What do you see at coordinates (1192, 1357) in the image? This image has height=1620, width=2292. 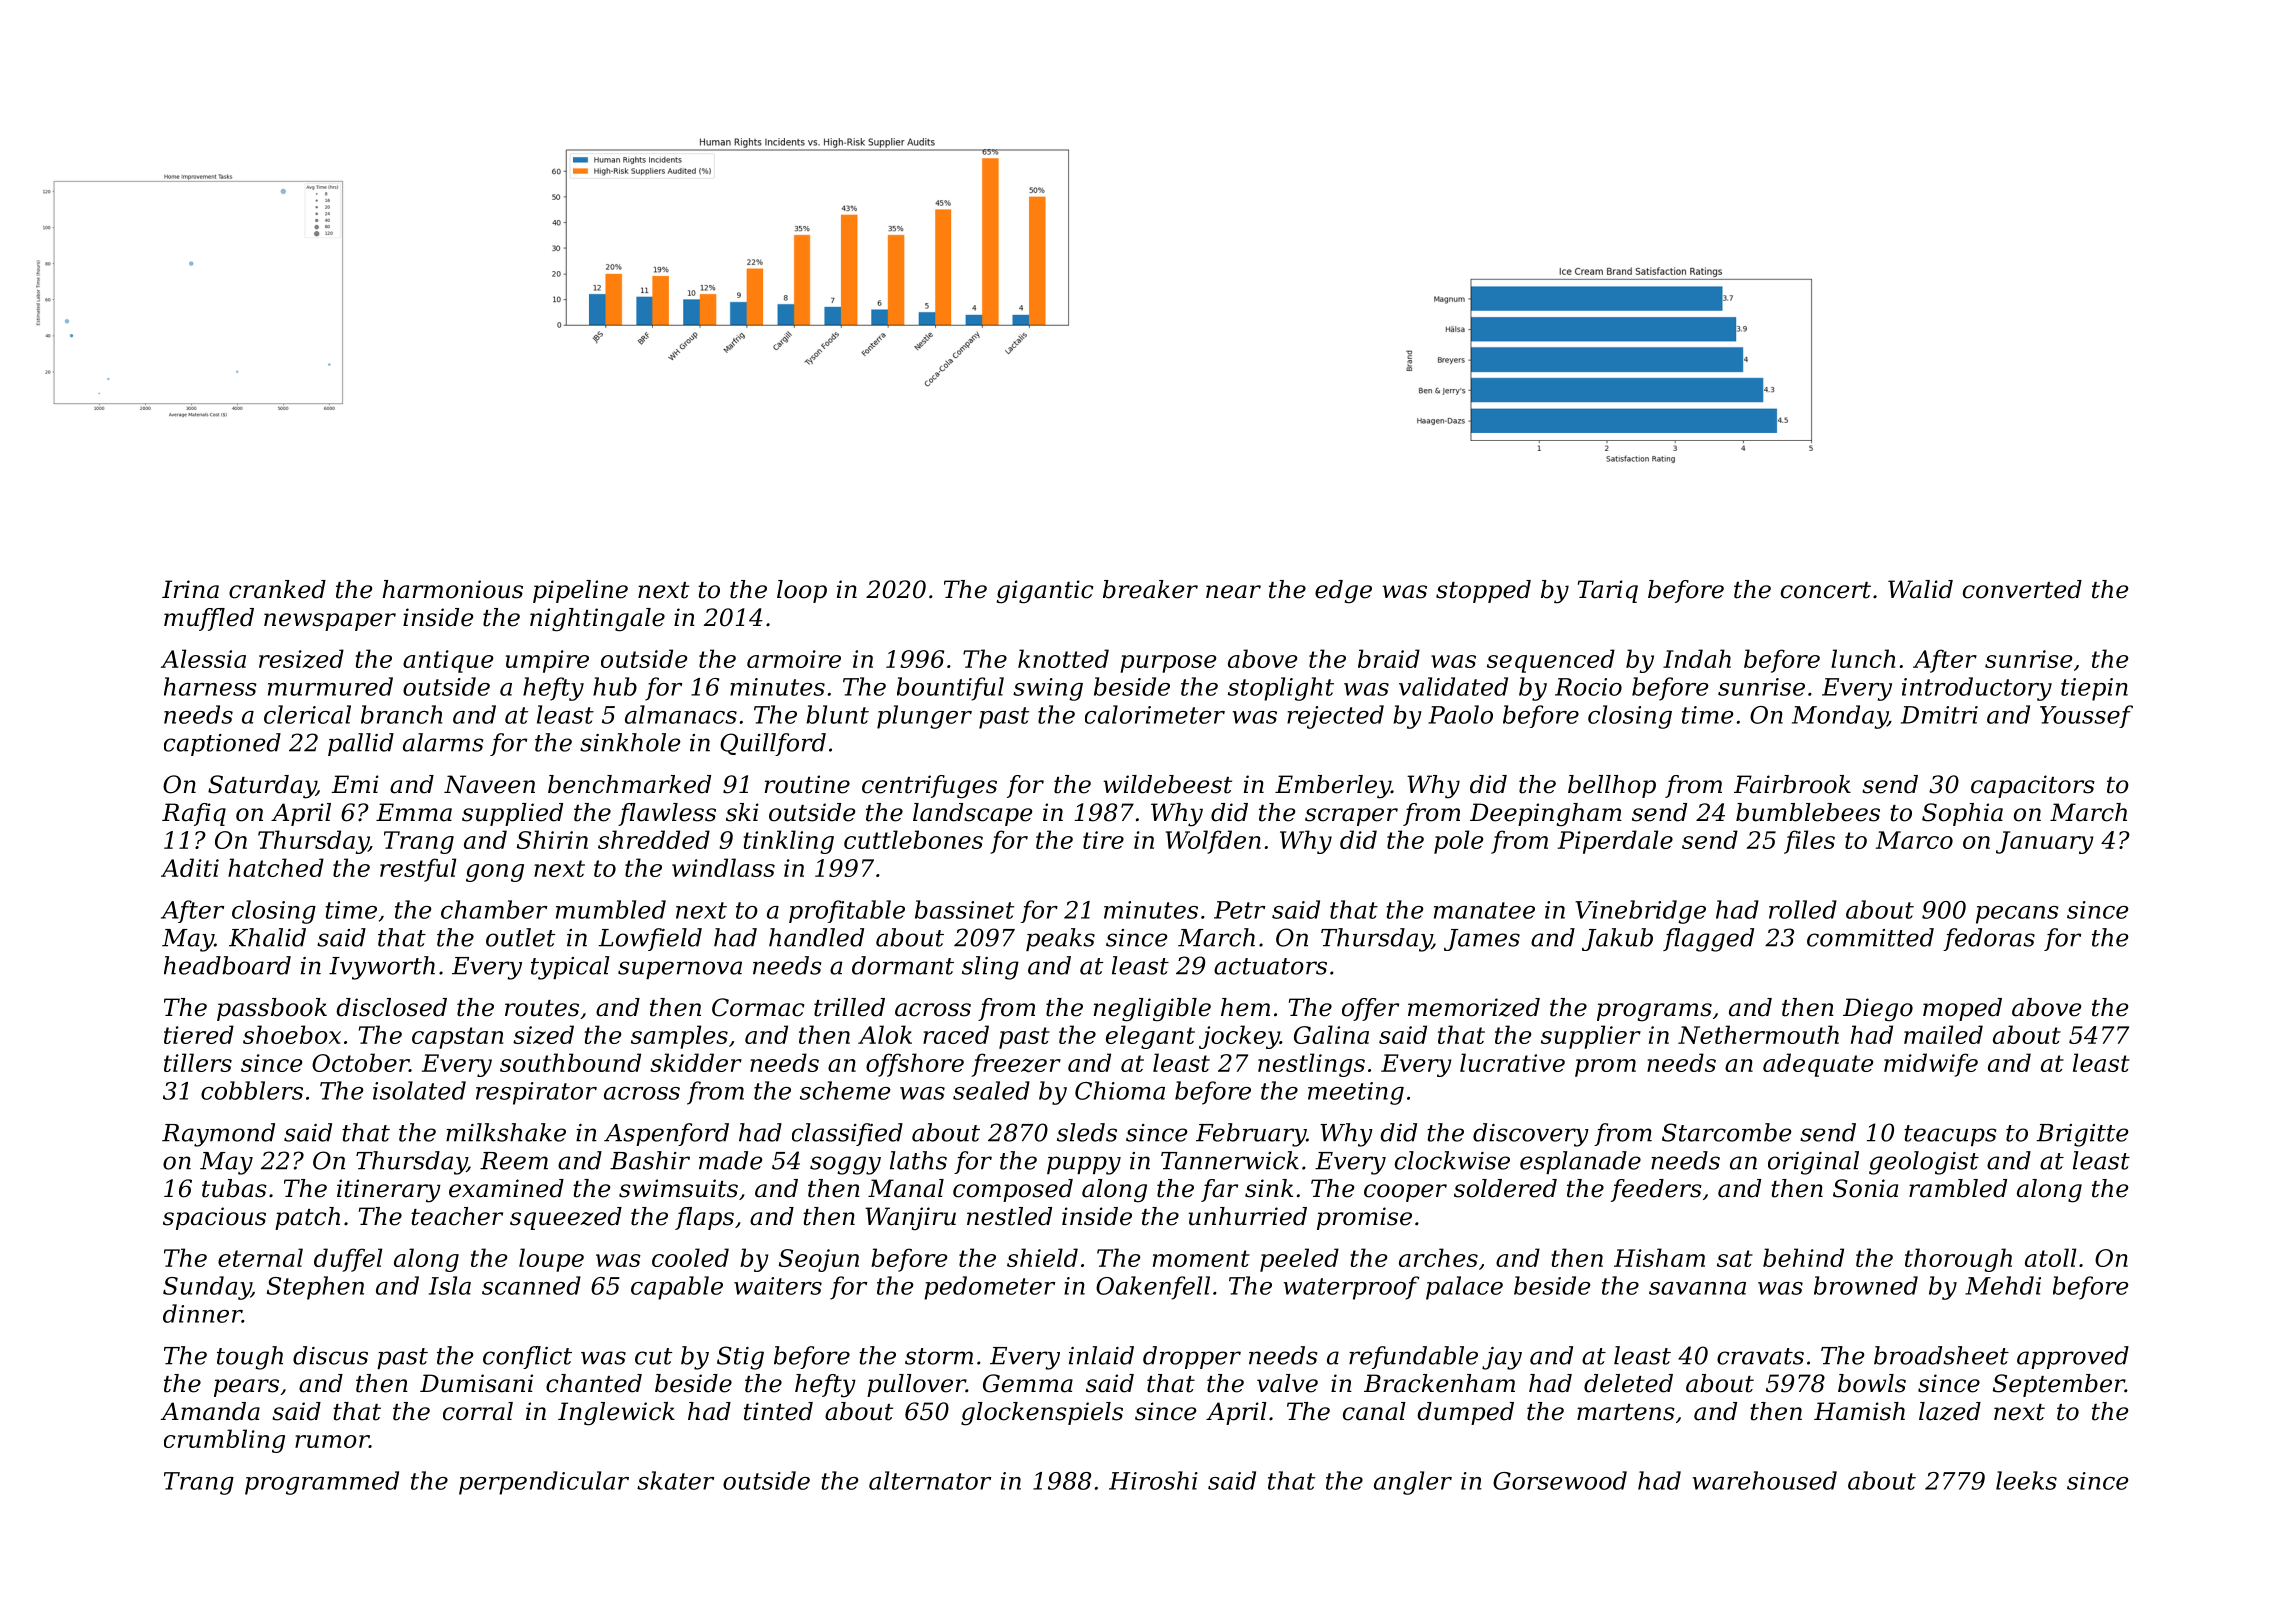 I see `dropper` at bounding box center [1192, 1357].
